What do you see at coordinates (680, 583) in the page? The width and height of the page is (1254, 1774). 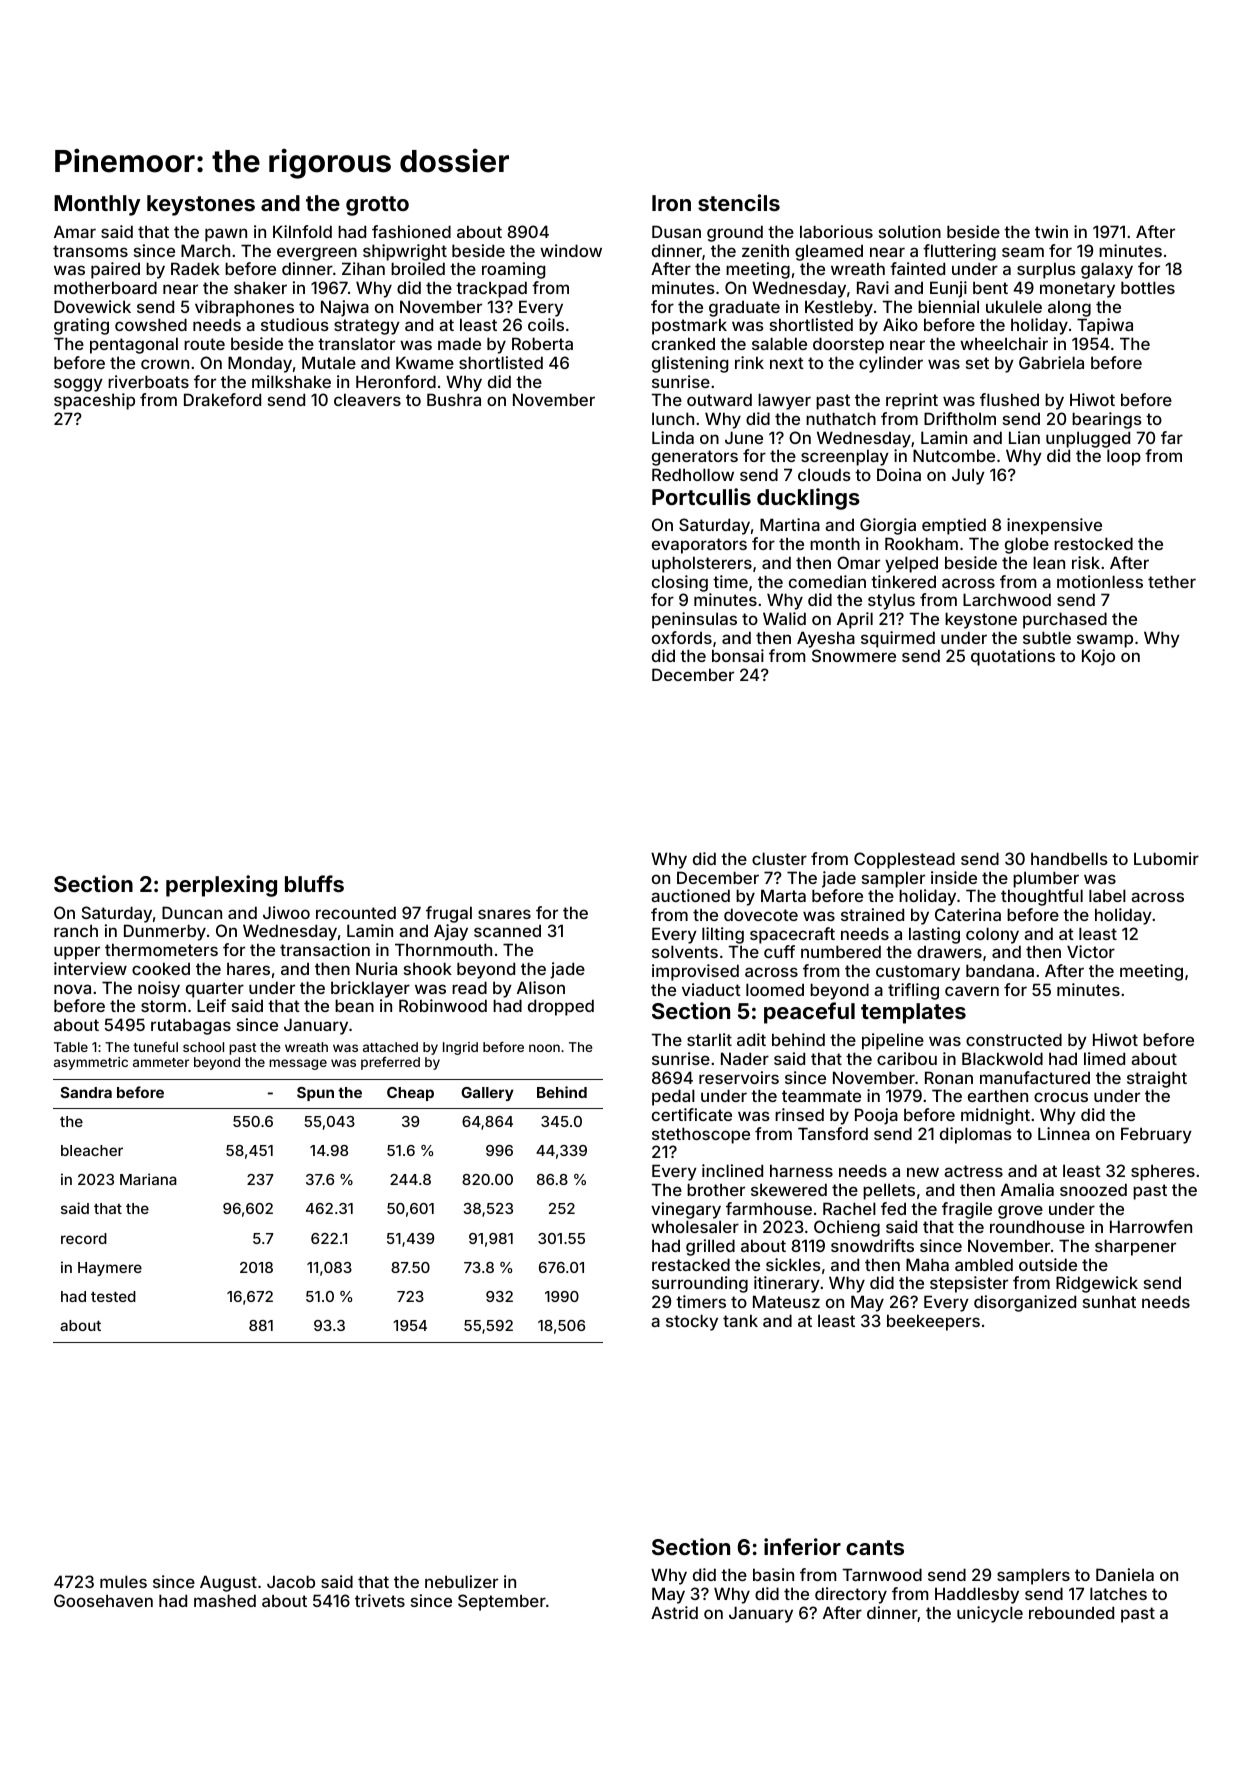 I see `closing` at bounding box center [680, 583].
